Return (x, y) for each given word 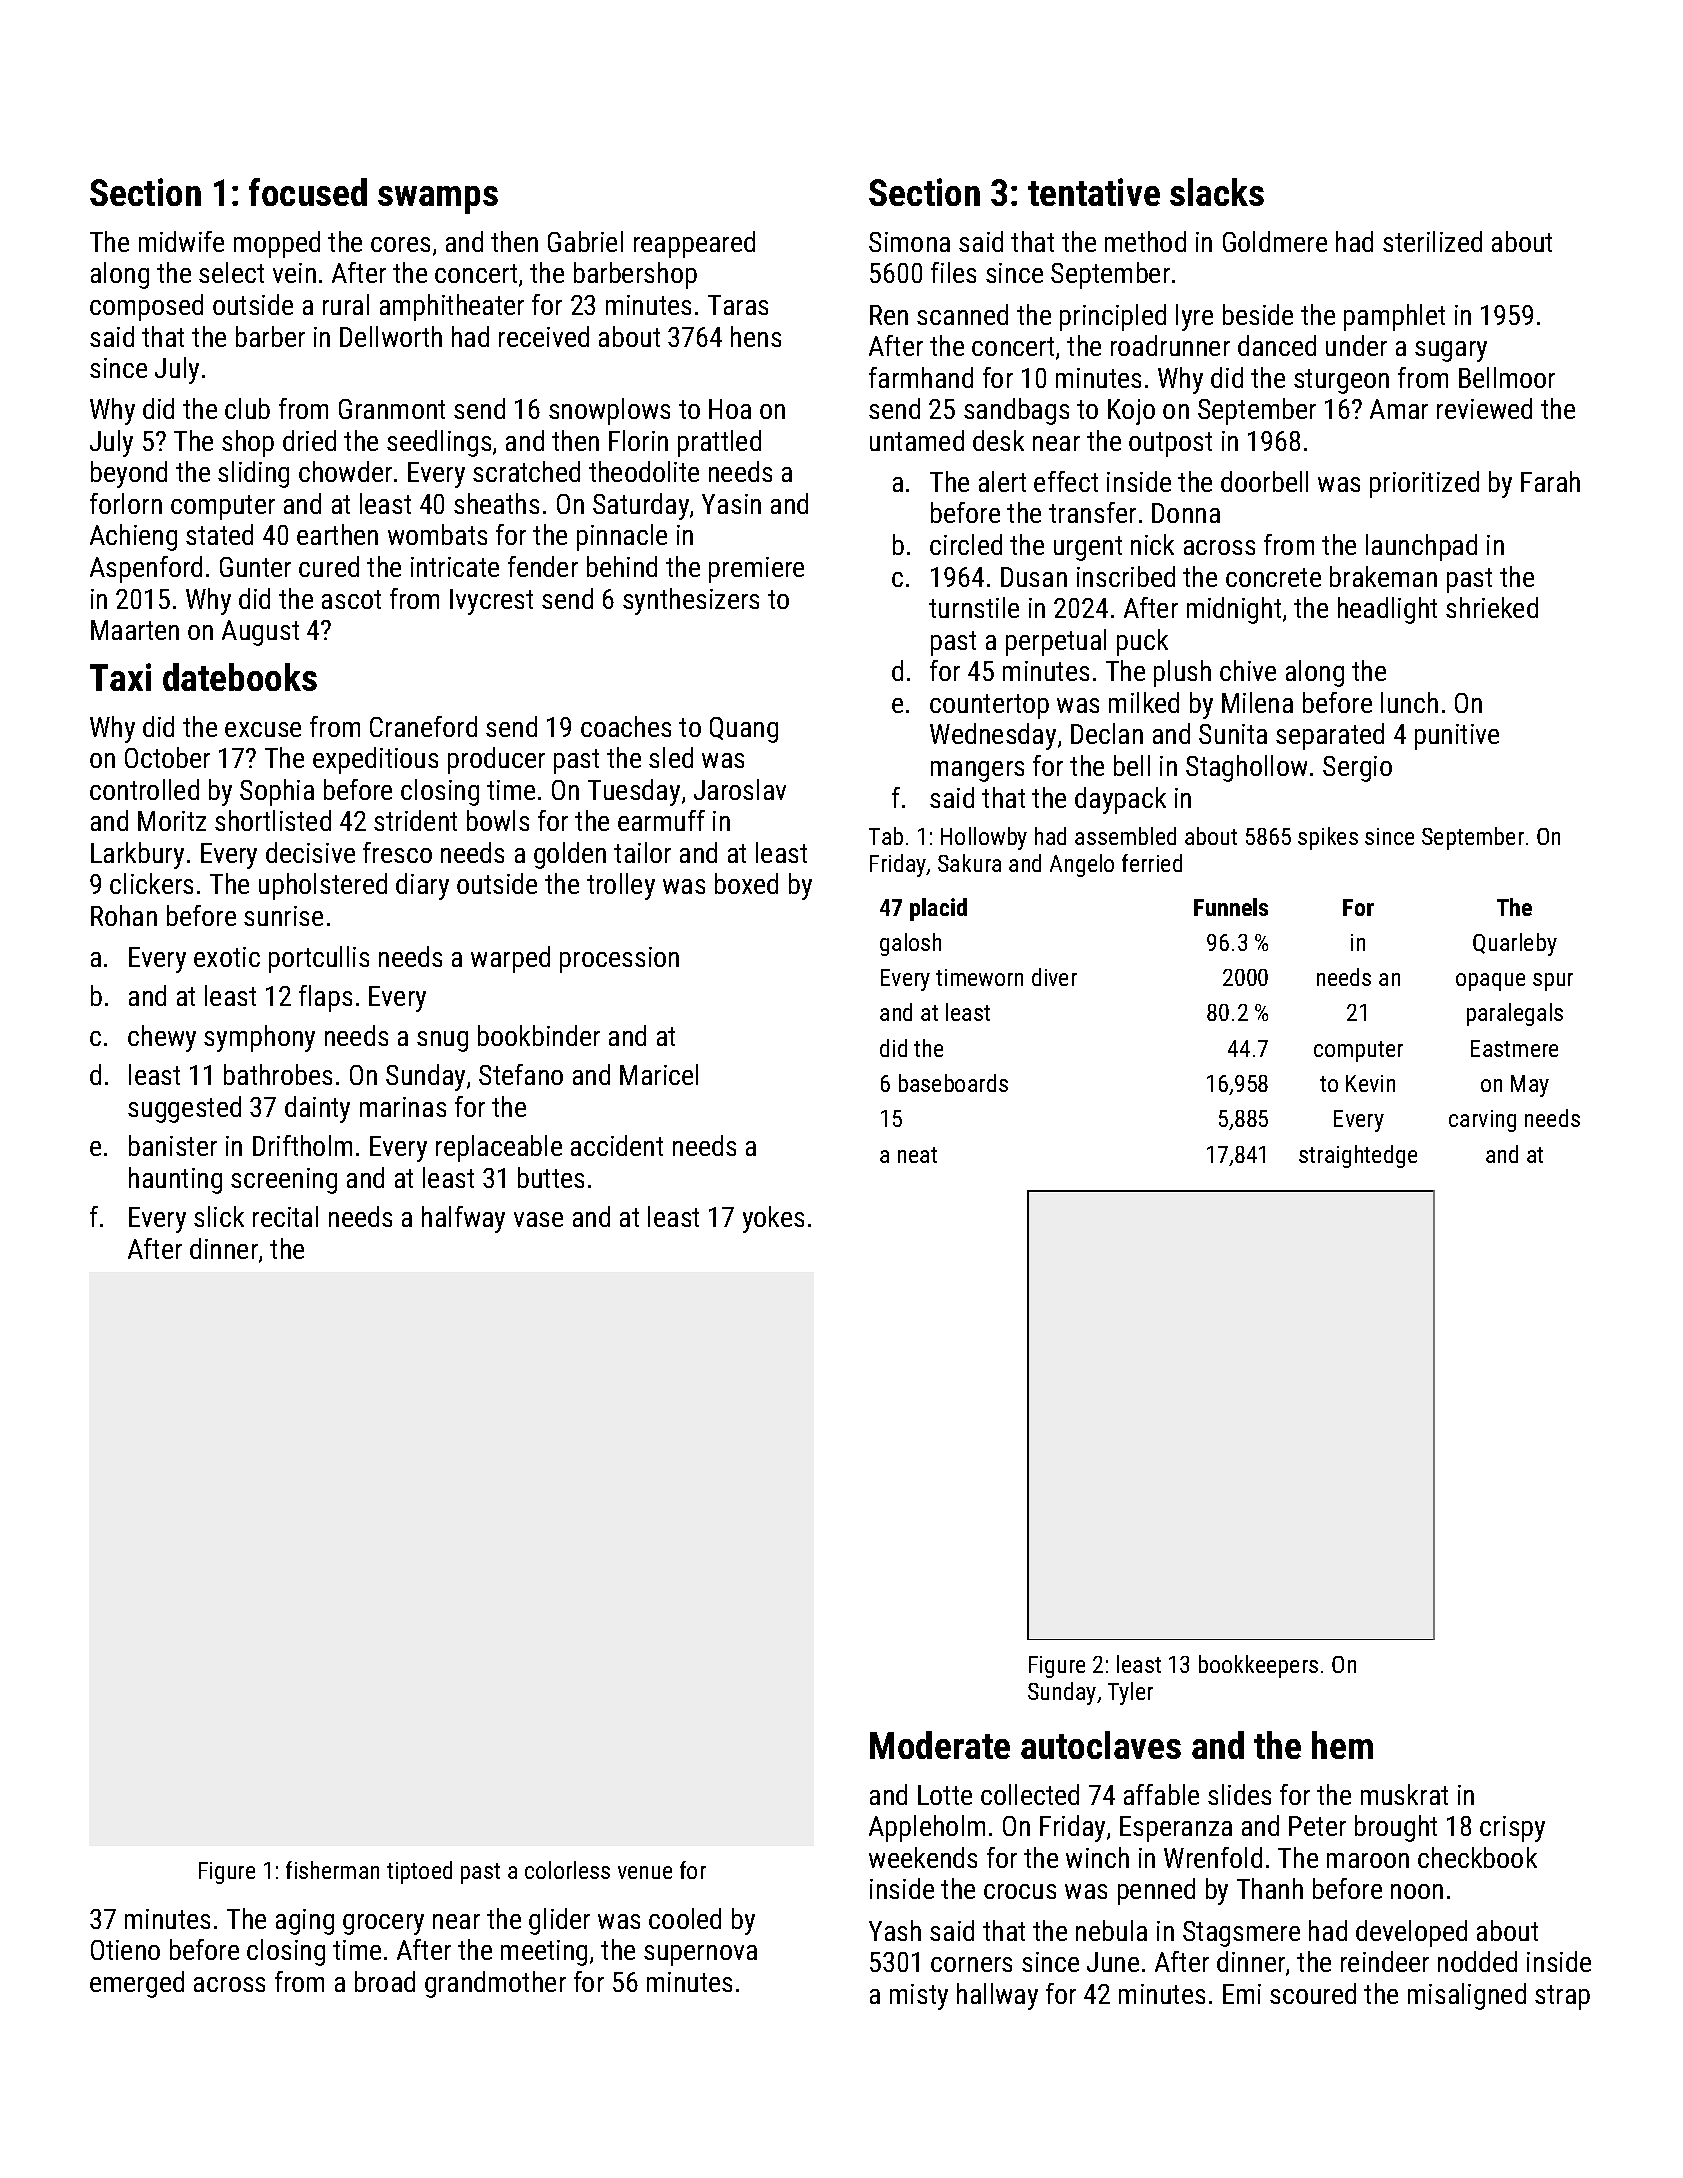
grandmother (495, 1984)
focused (308, 192)
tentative (1094, 192)
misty (919, 1997)
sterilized (1432, 241)
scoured (1313, 1993)
